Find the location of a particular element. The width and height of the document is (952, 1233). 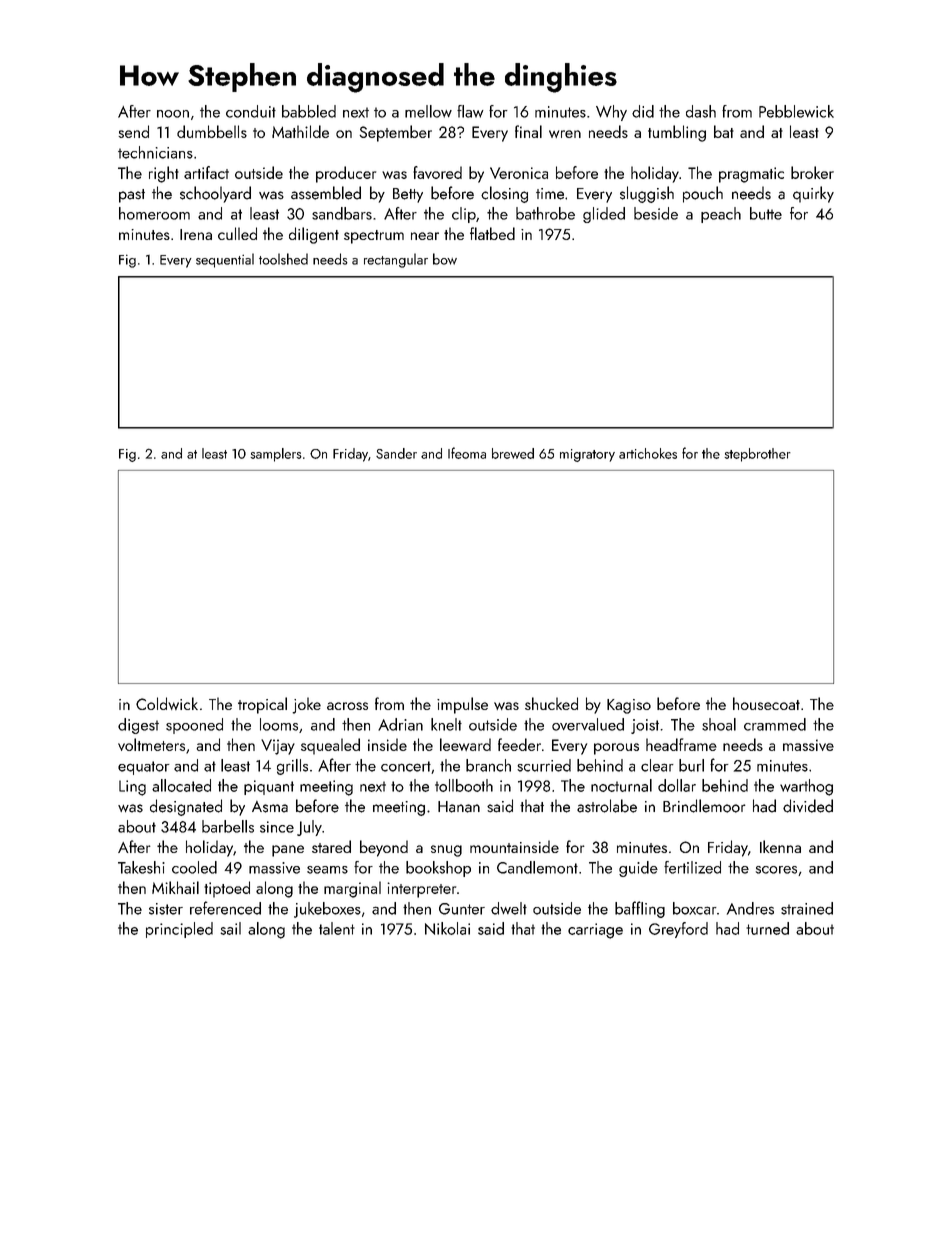

flaw is located at coordinates (470, 111).
